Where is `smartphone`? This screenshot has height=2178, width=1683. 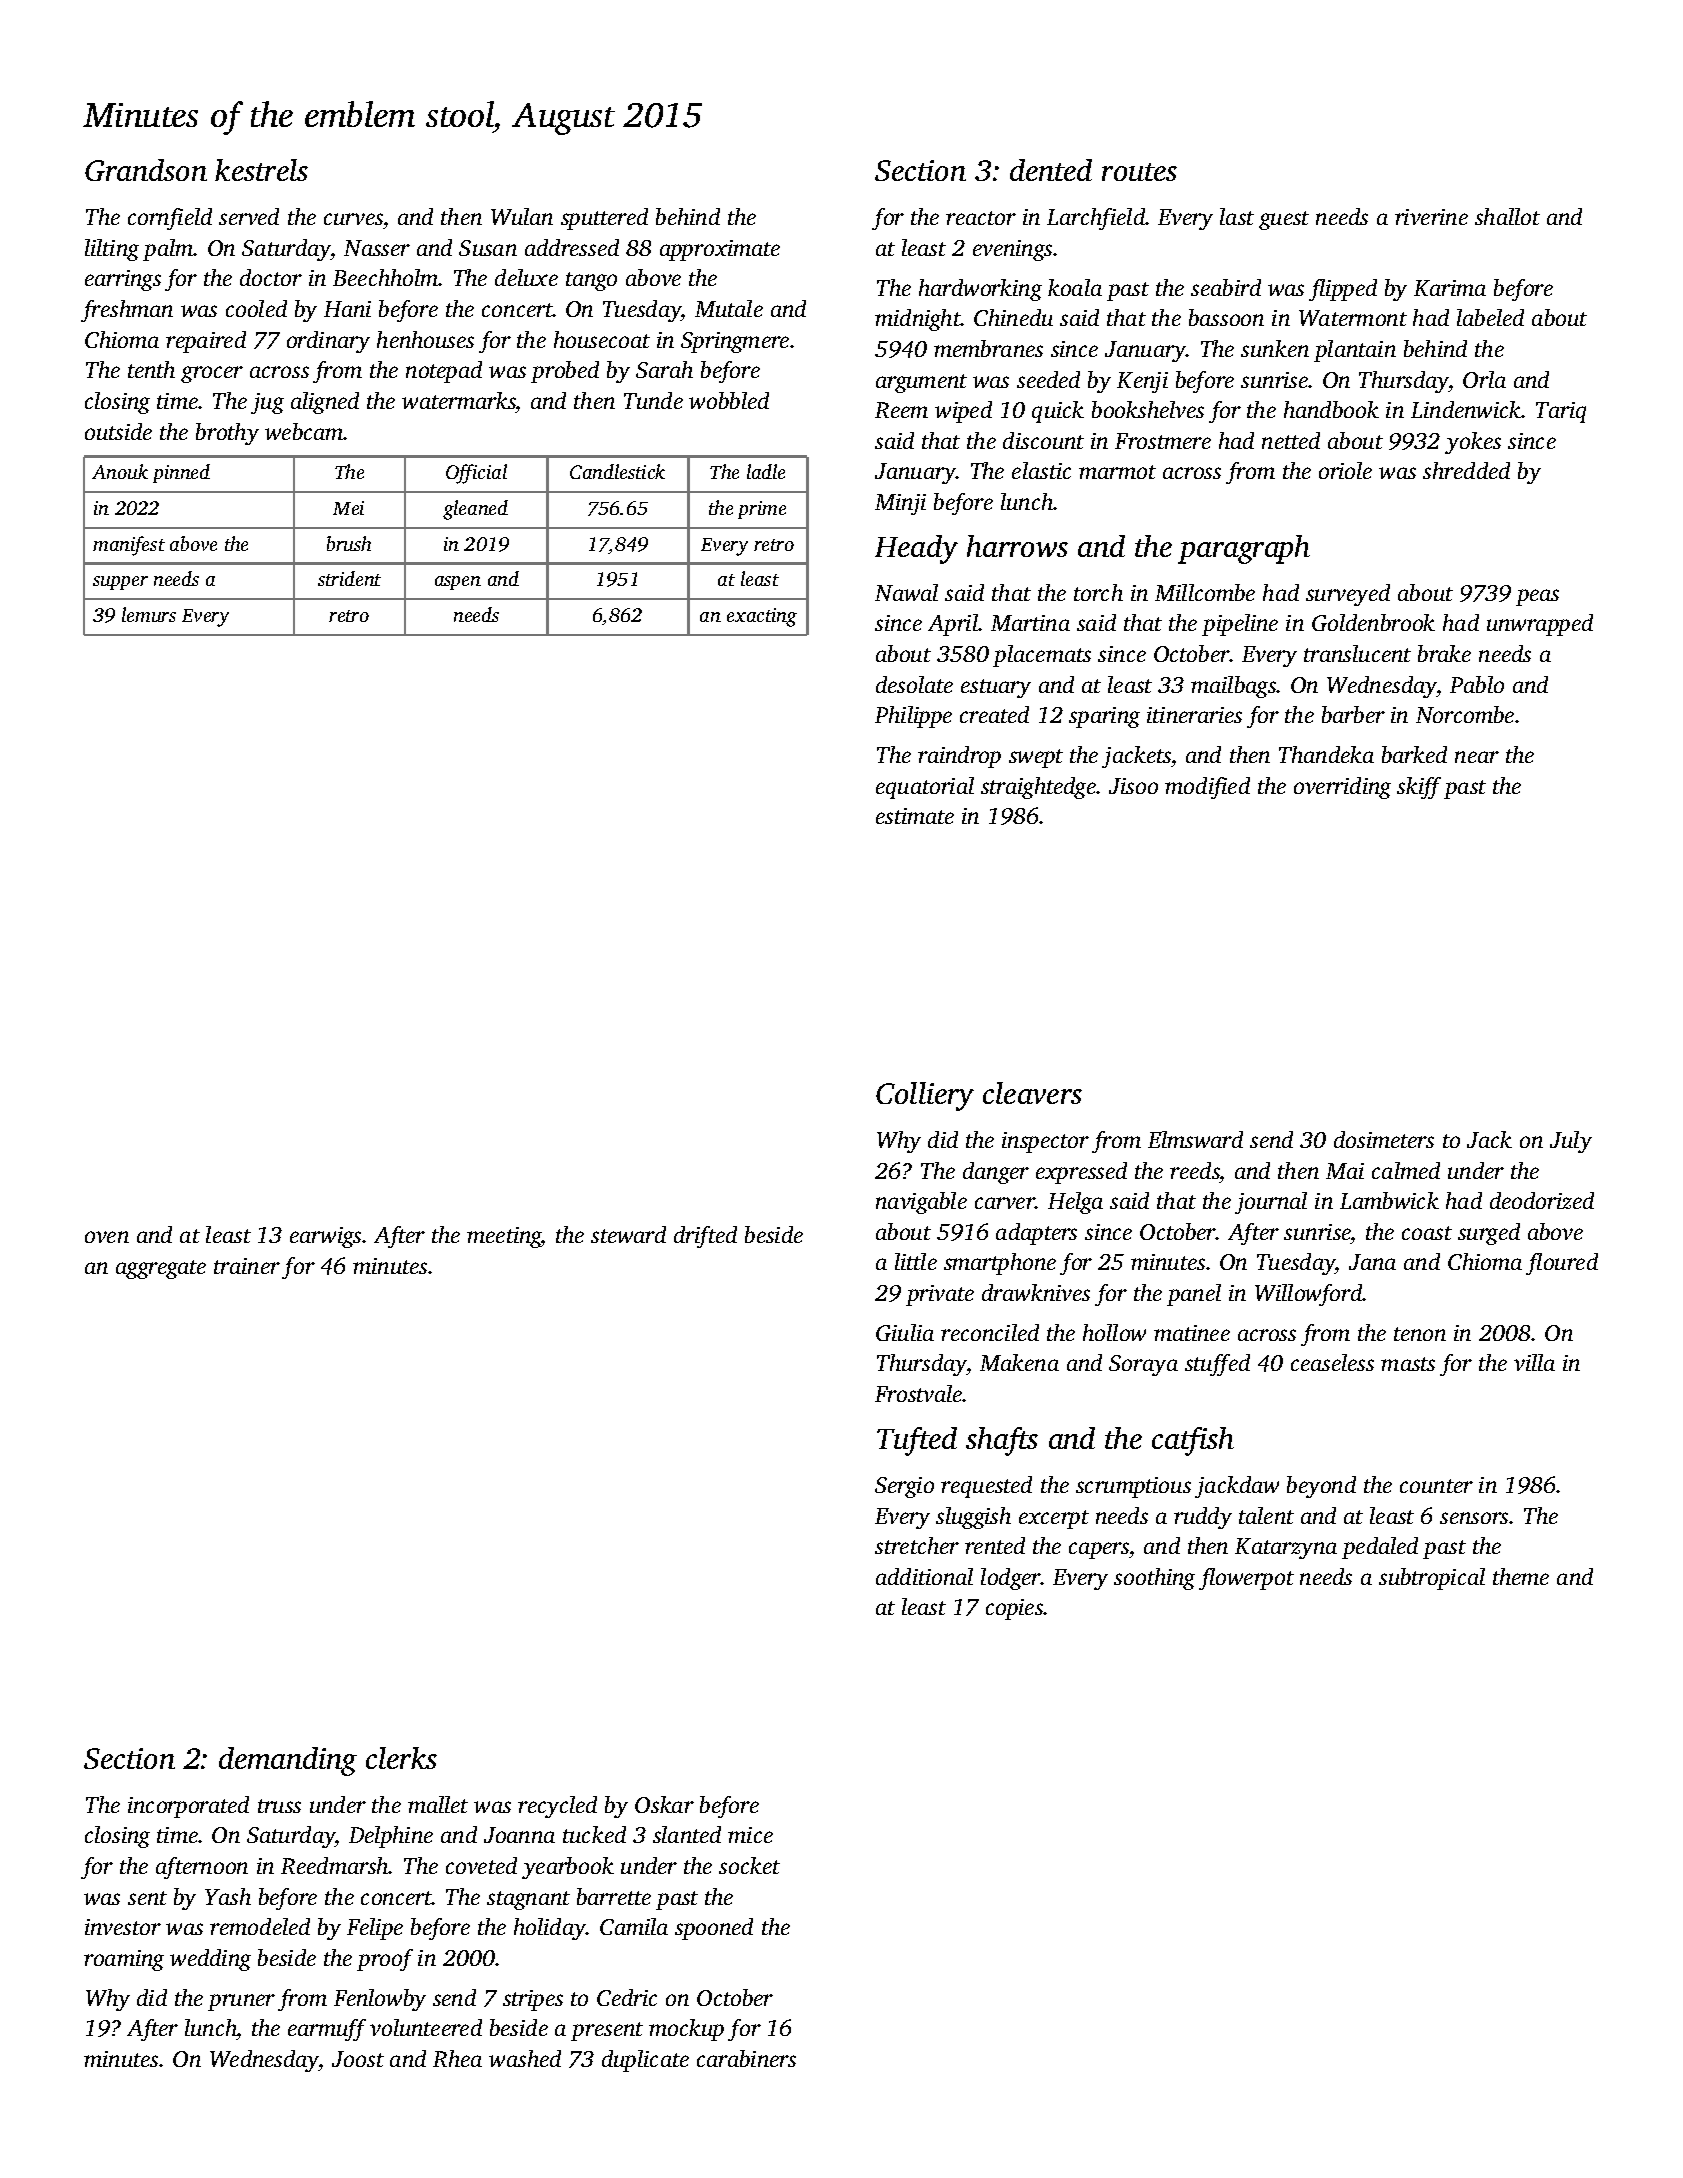 smartphone is located at coordinates (1000, 1264).
